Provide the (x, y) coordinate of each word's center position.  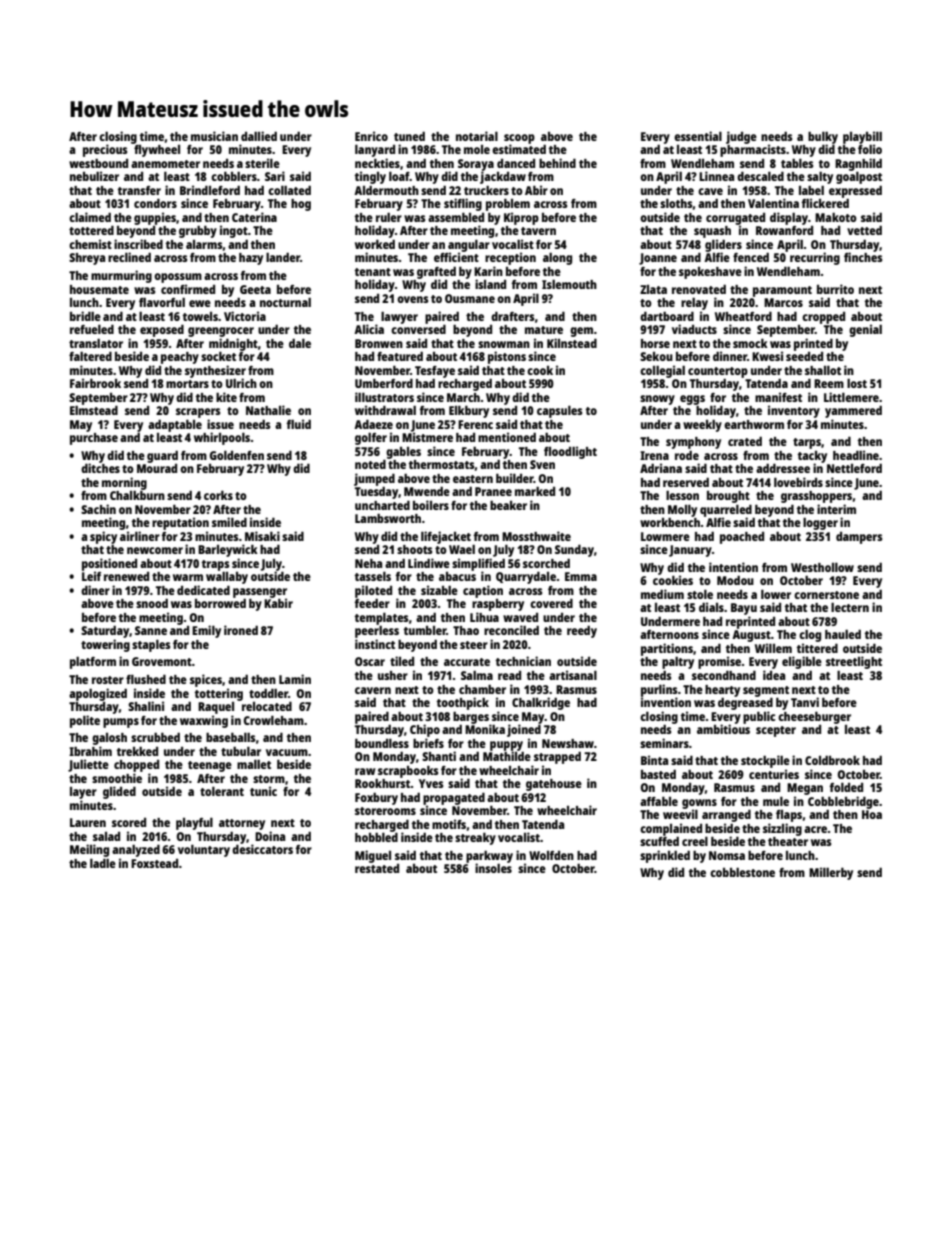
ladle (103, 863)
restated (377, 868)
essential (698, 136)
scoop (519, 139)
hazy (251, 259)
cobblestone (742, 872)
